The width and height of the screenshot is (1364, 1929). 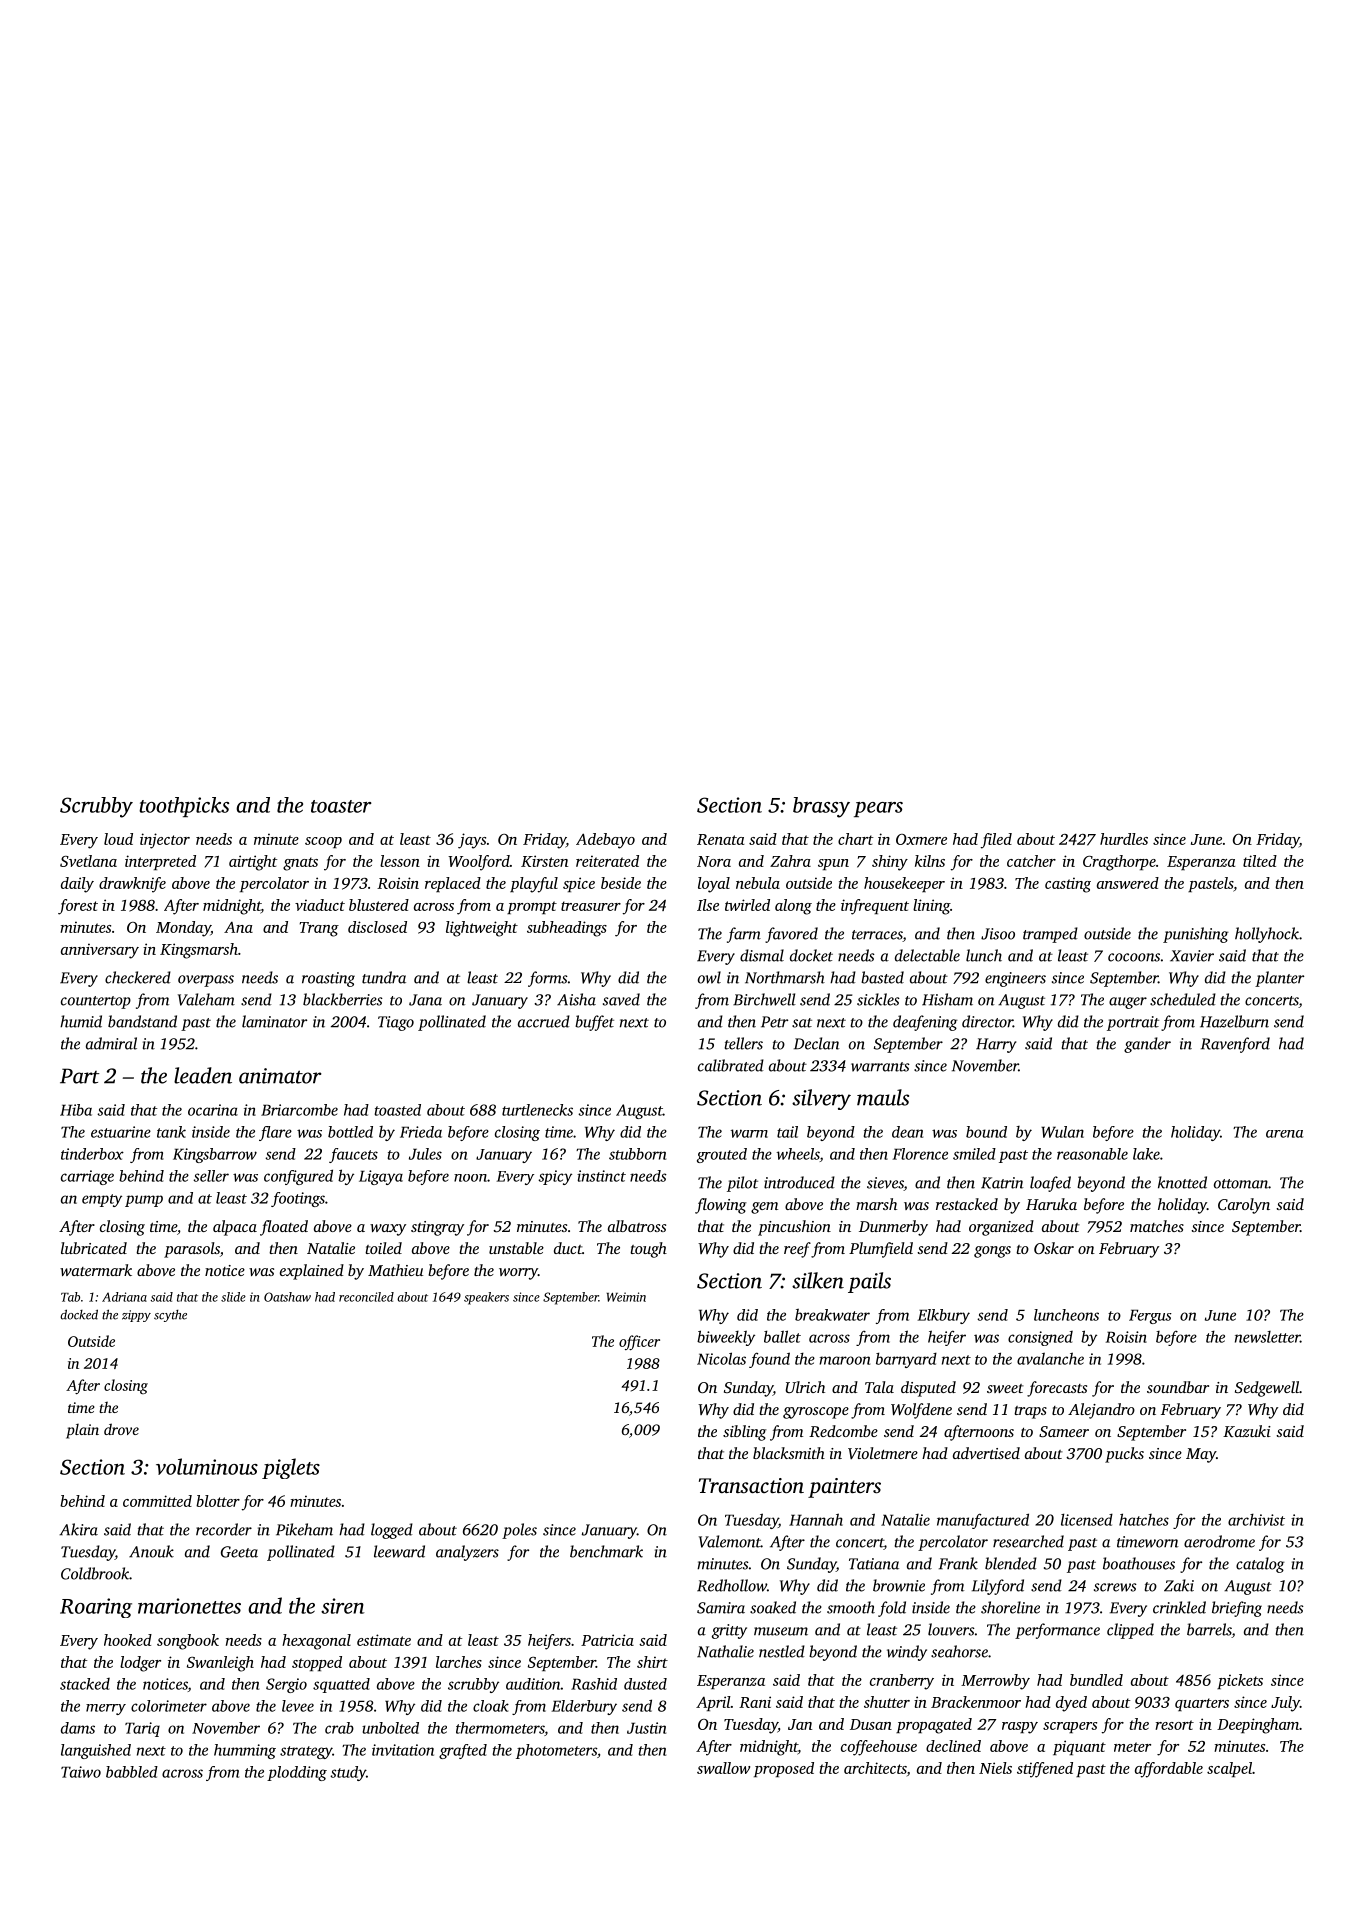 What do you see at coordinates (121, 1132) in the screenshot?
I see `estuarine` at bounding box center [121, 1132].
